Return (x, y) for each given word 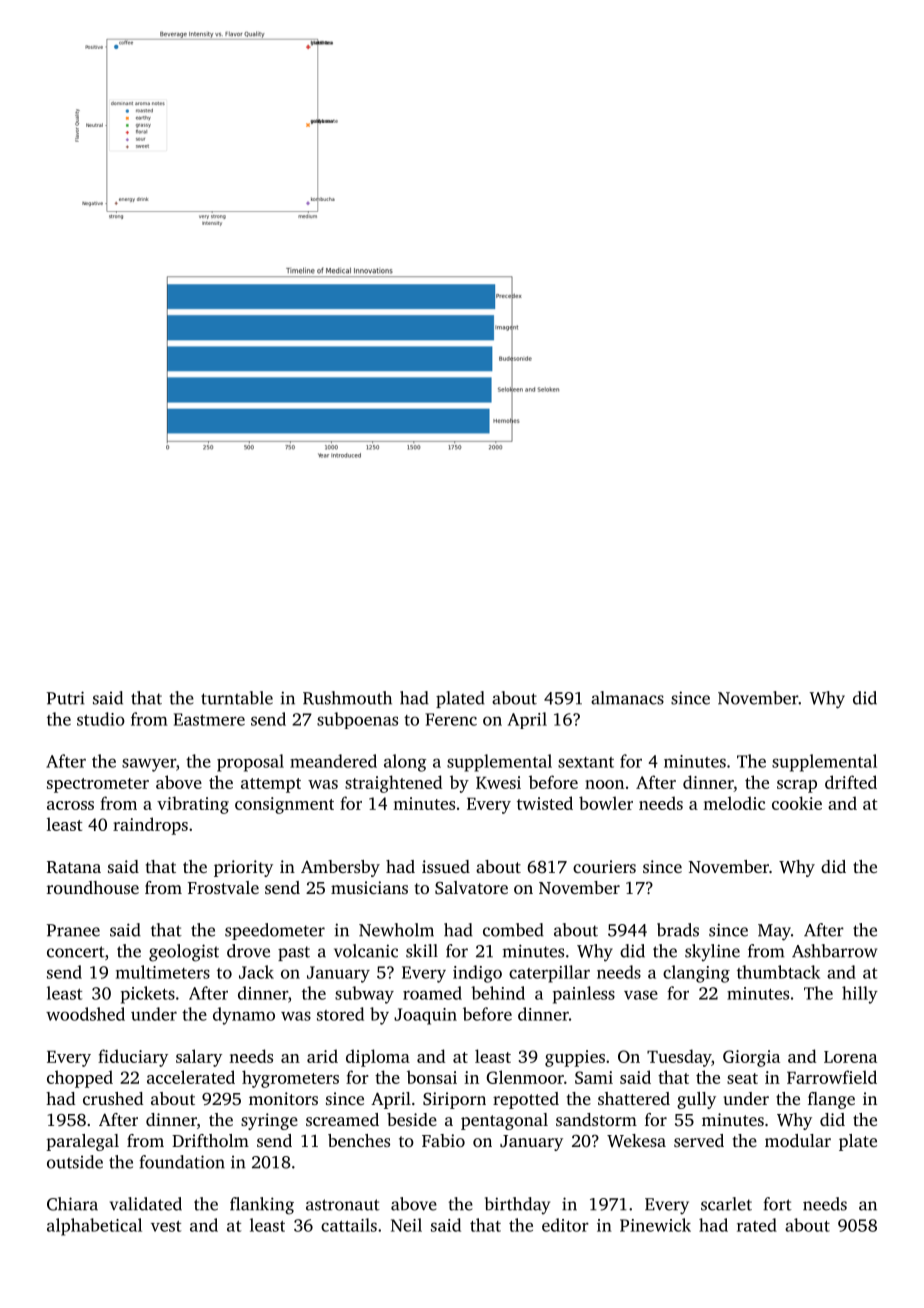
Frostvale (223, 887)
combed (513, 930)
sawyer (149, 765)
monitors (283, 1098)
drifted (851, 782)
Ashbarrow (834, 951)
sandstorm (596, 1119)
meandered (333, 761)
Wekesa (636, 1141)
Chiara (72, 1204)
